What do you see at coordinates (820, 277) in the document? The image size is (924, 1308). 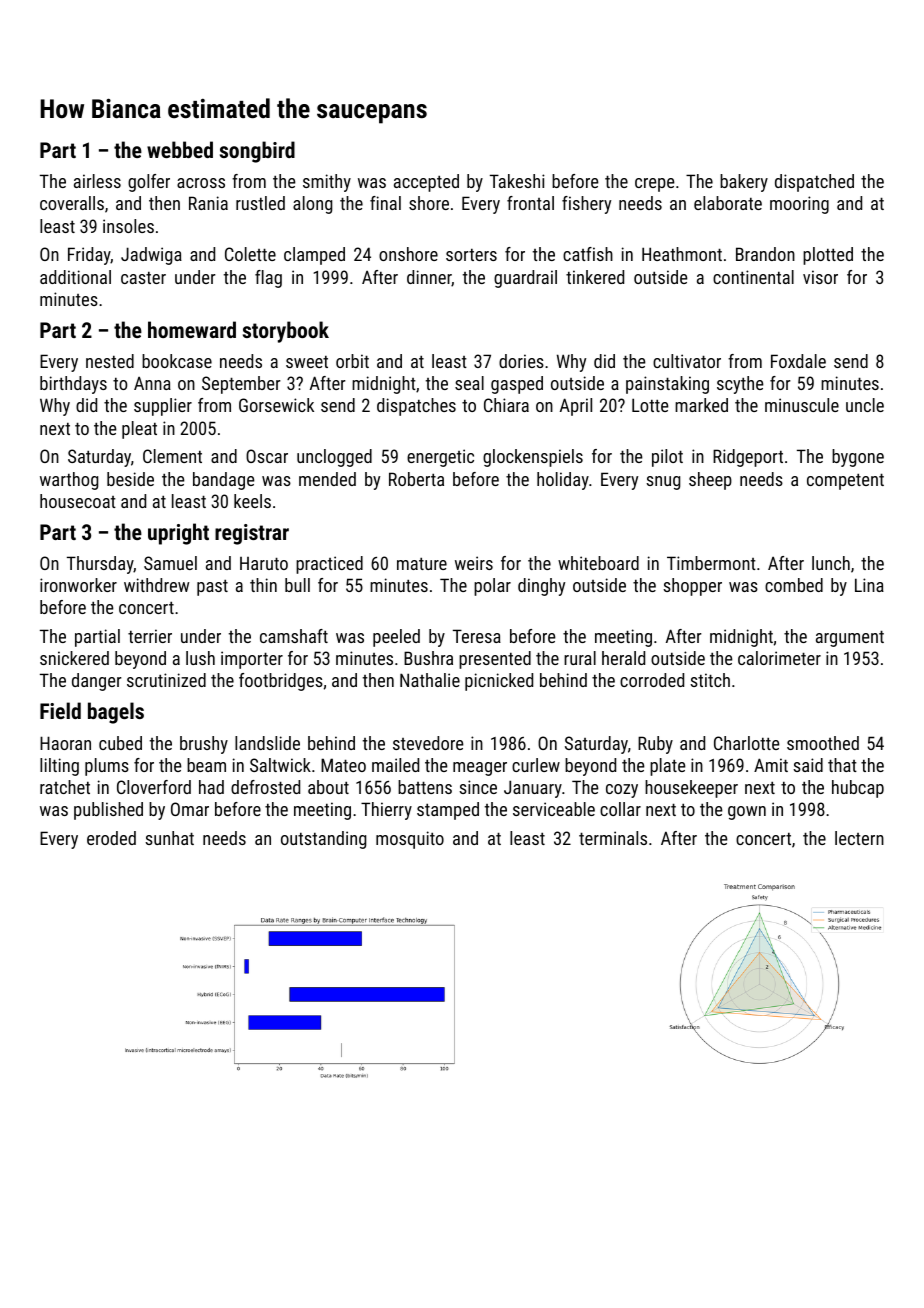 I see `visor` at bounding box center [820, 277].
